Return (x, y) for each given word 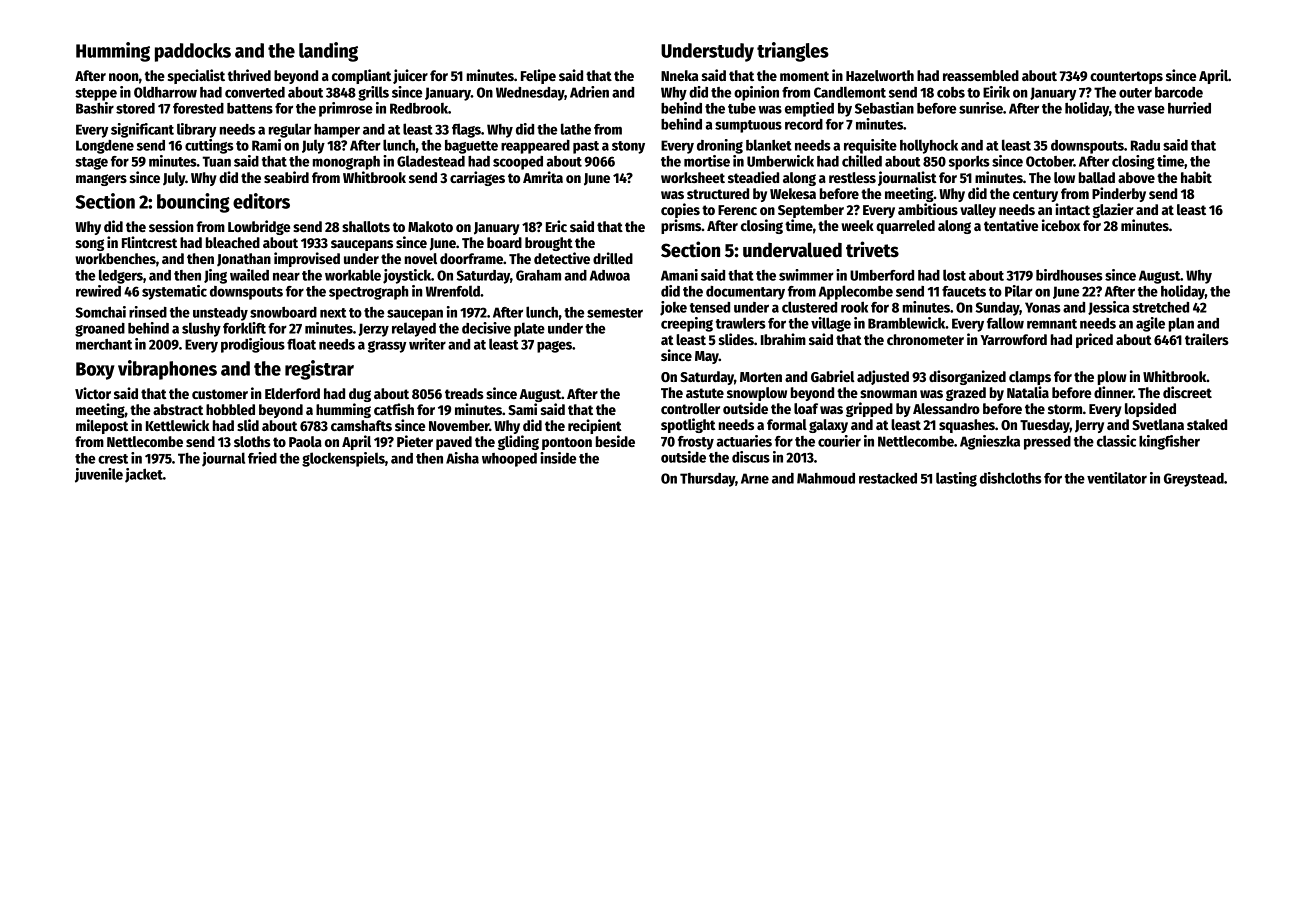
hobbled (230, 409)
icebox (1061, 225)
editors (261, 201)
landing (328, 52)
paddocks (193, 52)
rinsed (148, 312)
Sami (522, 409)
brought (549, 244)
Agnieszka (990, 442)
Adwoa (610, 275)
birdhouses (1069, 275)
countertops (1126, 77)
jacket (144, 475)
